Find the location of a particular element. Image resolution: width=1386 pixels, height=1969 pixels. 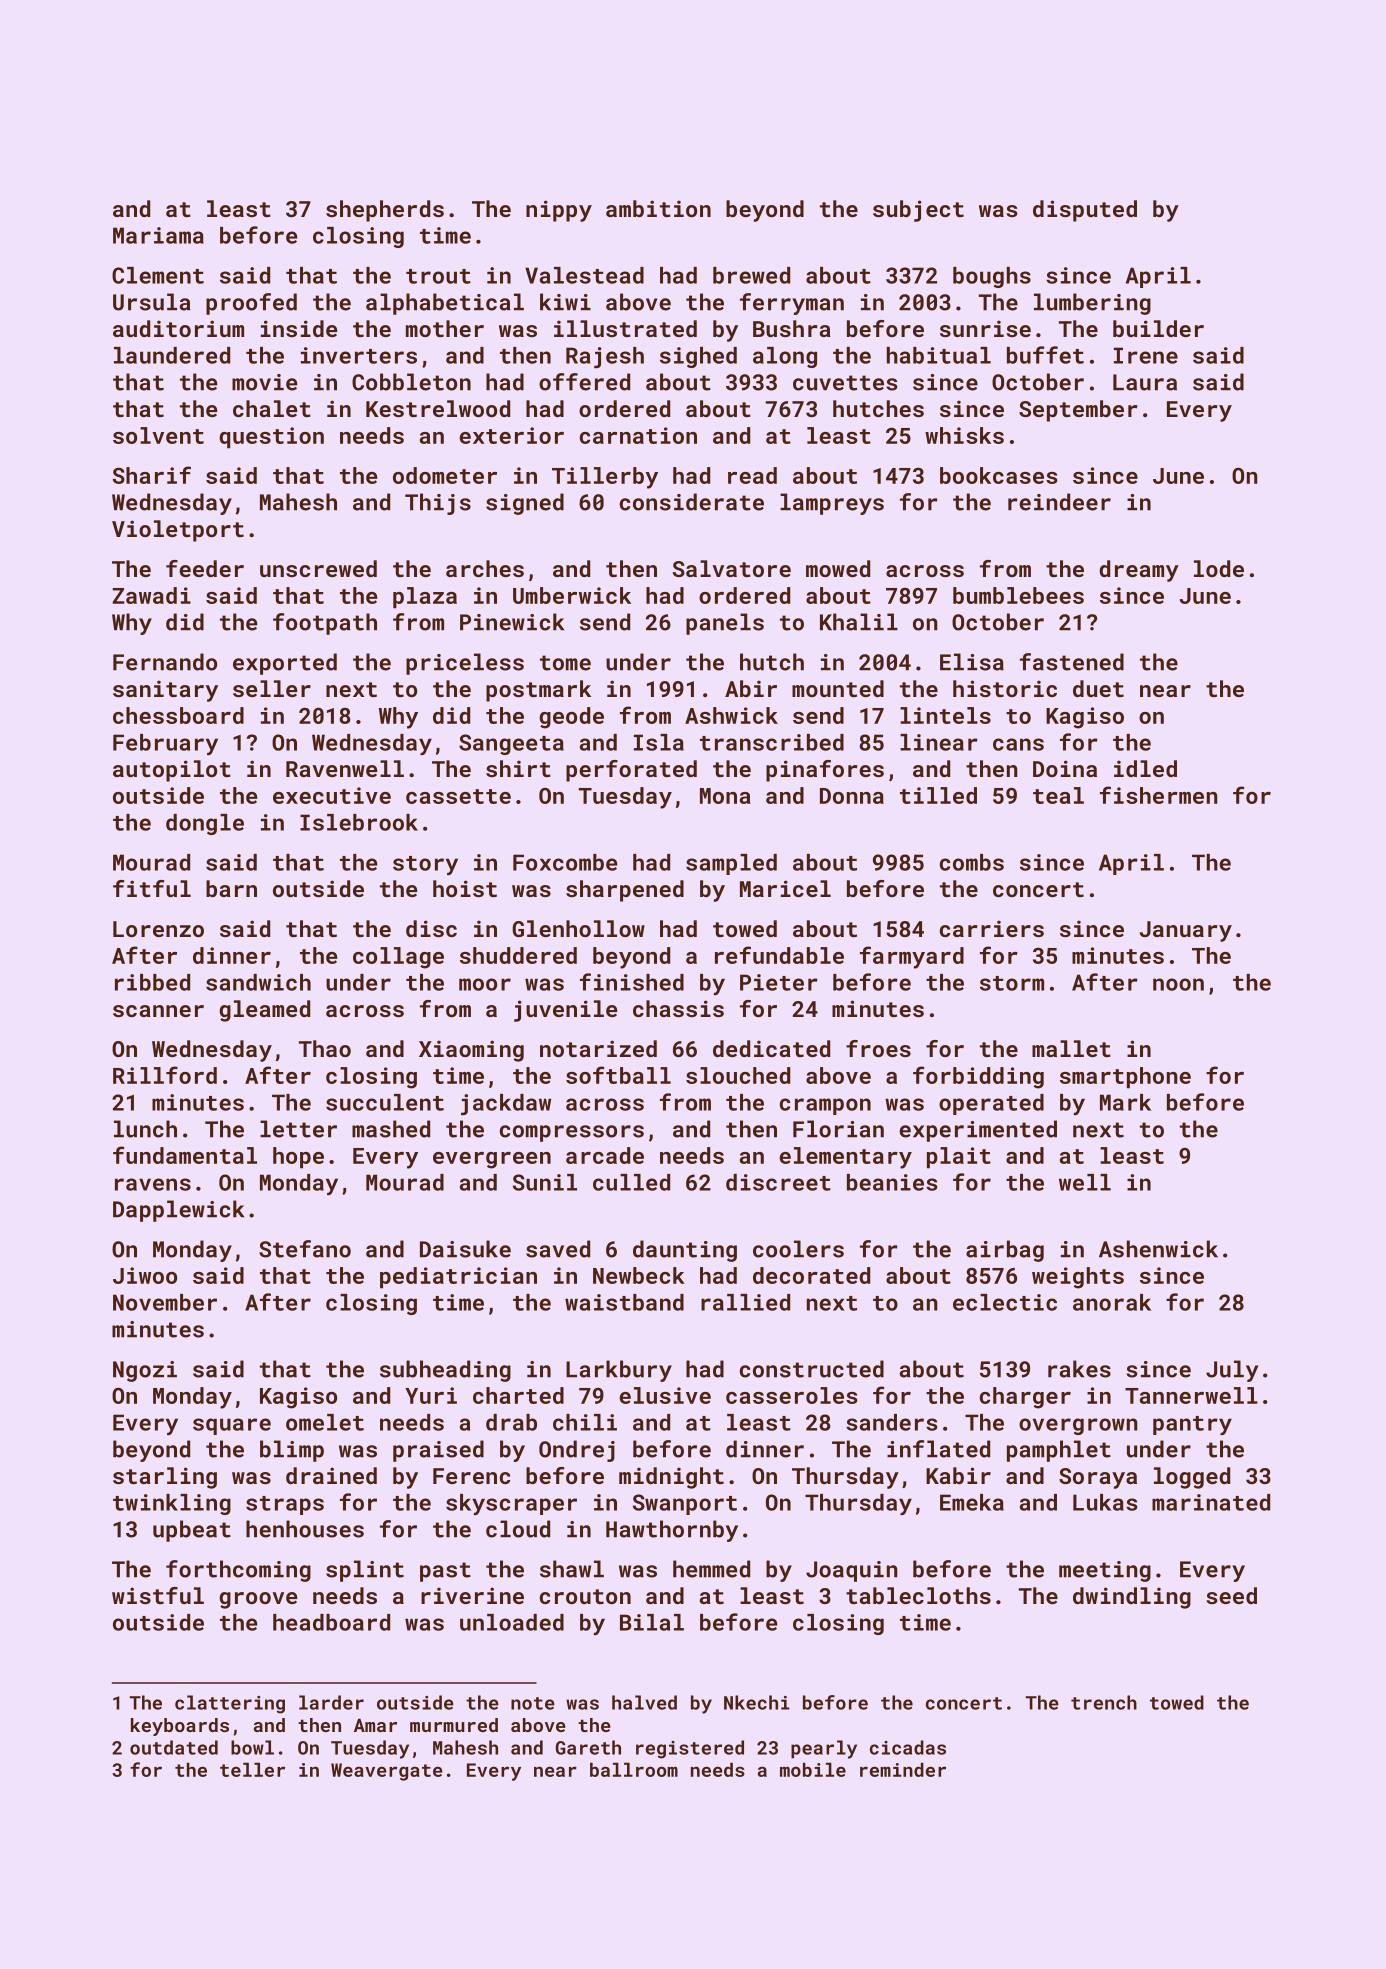

mounted is located at coordinates (838, 688).
